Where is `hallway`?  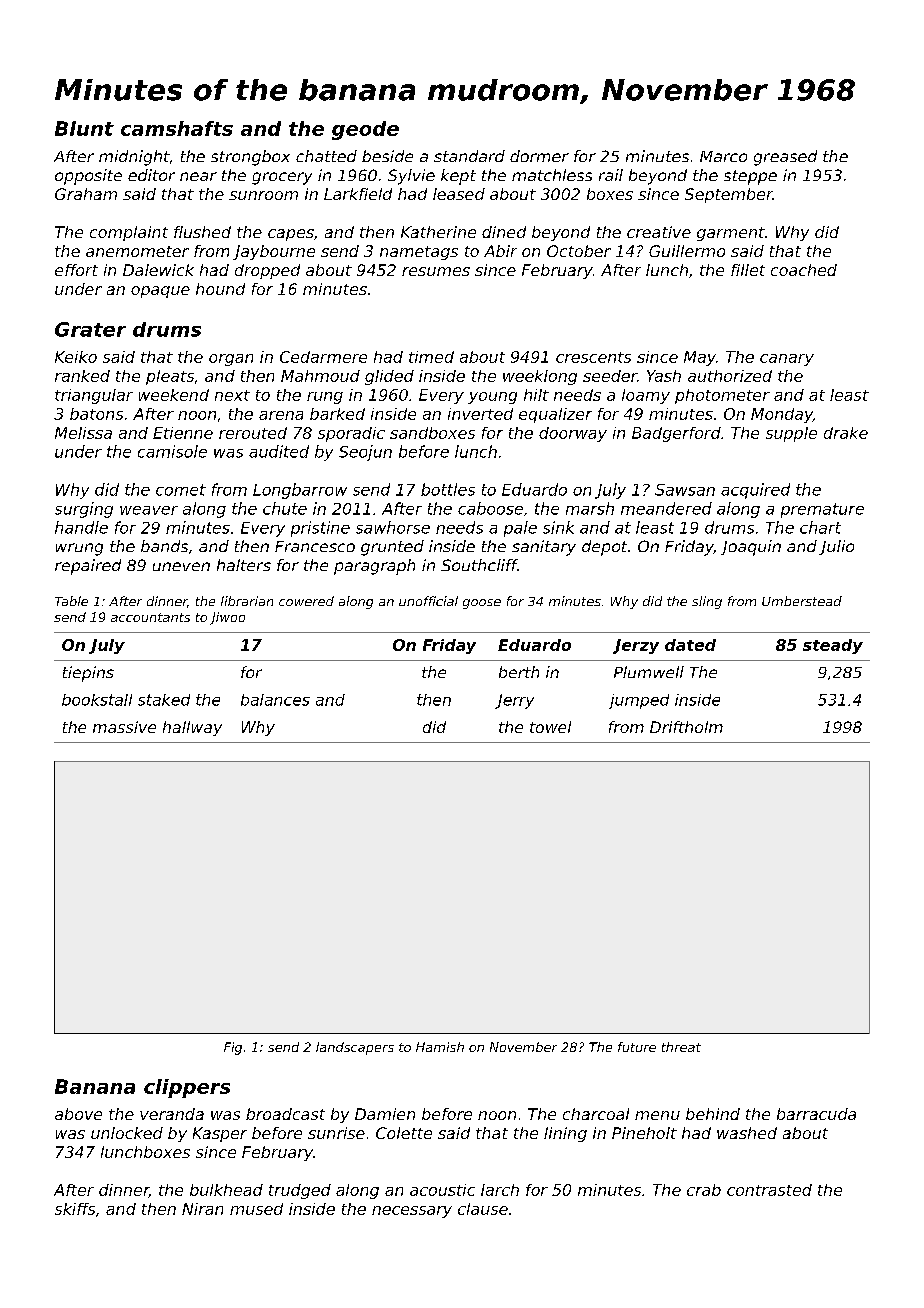
hallway is located at coordinates (192, 728).
